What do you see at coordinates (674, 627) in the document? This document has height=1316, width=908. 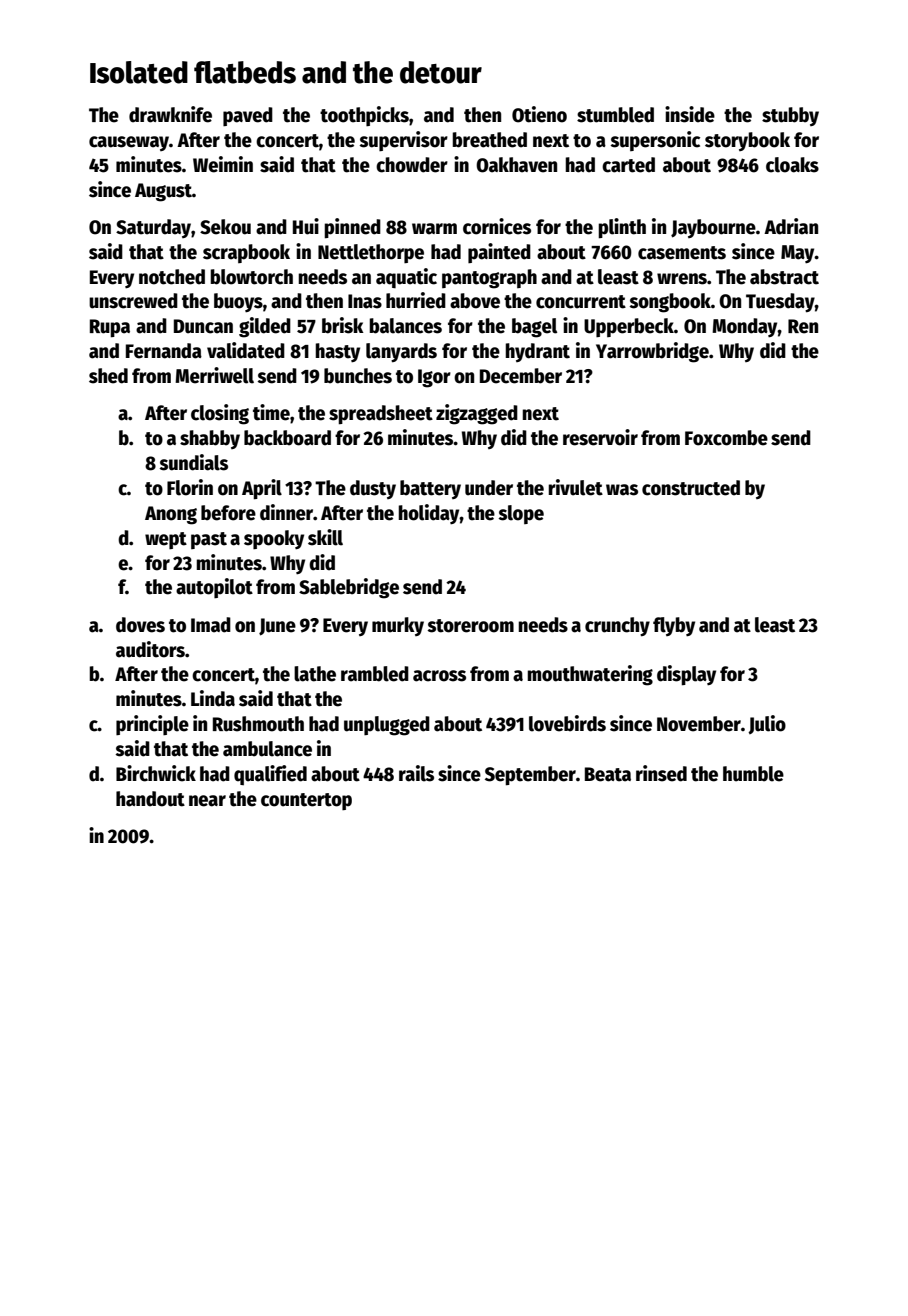 I see `flyby` at bounding box center [674, 627].
